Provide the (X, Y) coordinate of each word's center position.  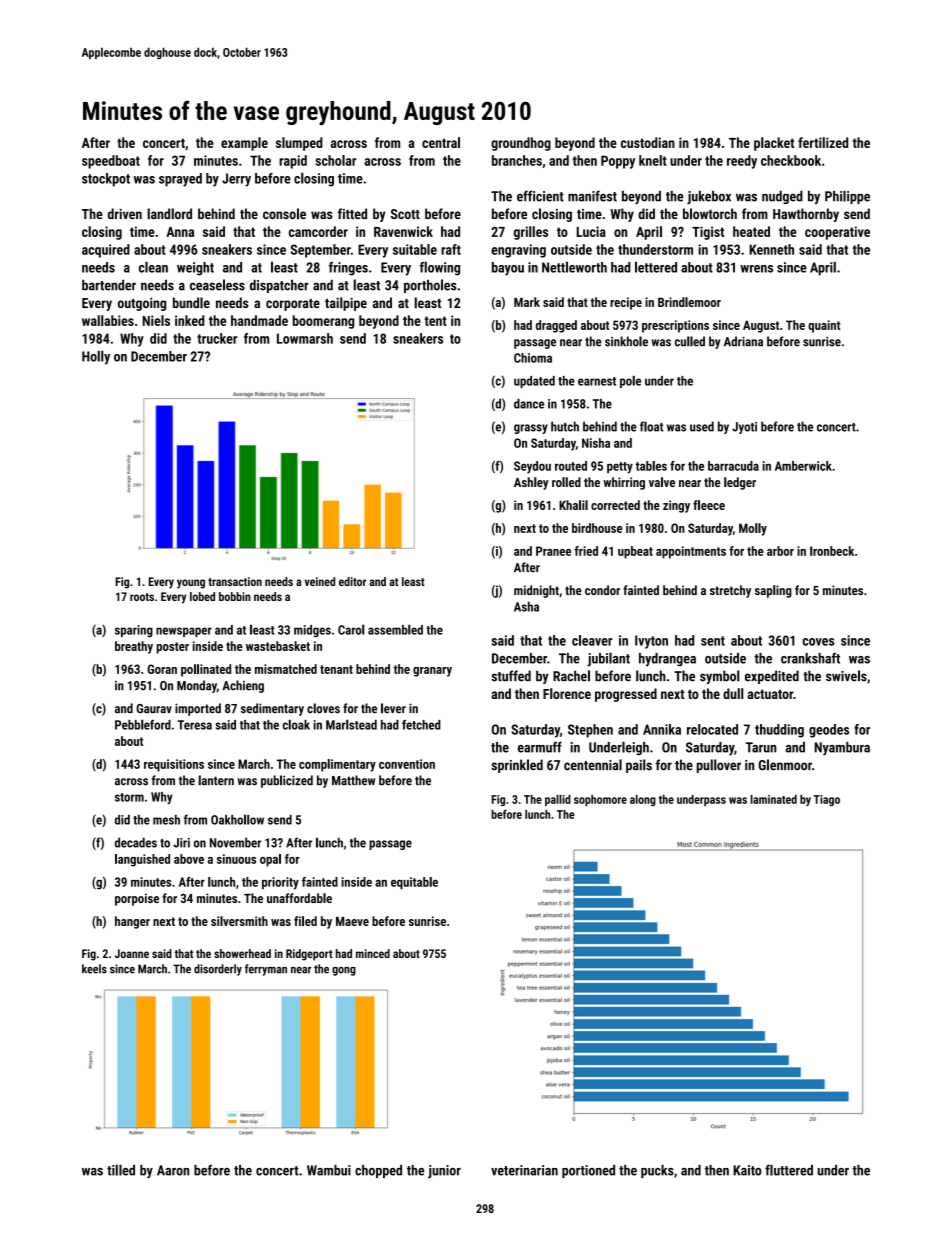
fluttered (789, 1170)
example (244, 144)
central (441, 142)
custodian (648, 142)
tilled (121, 1170)
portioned (588, 1171)
